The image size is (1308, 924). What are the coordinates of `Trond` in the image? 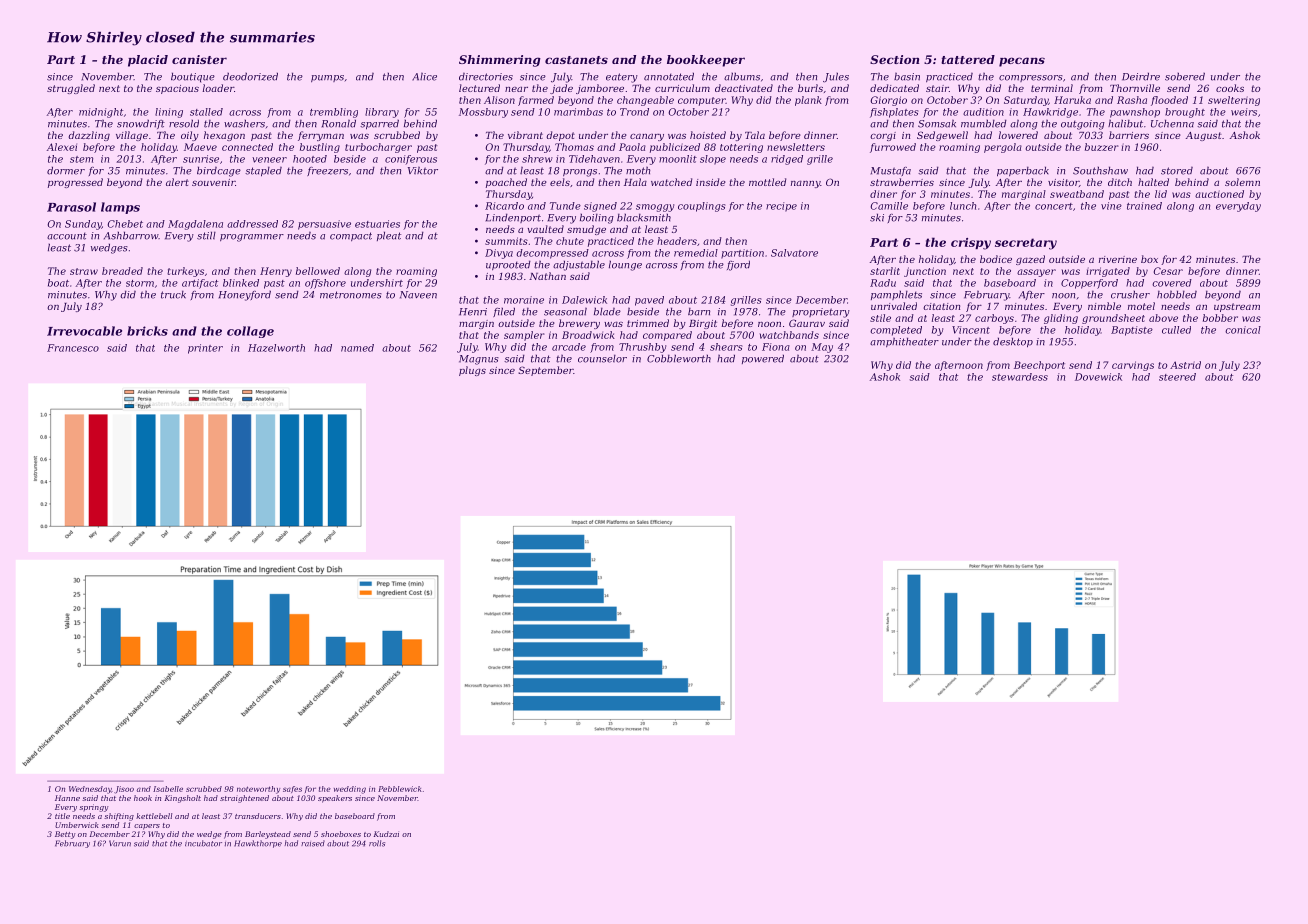 It's located at (634, 112).
